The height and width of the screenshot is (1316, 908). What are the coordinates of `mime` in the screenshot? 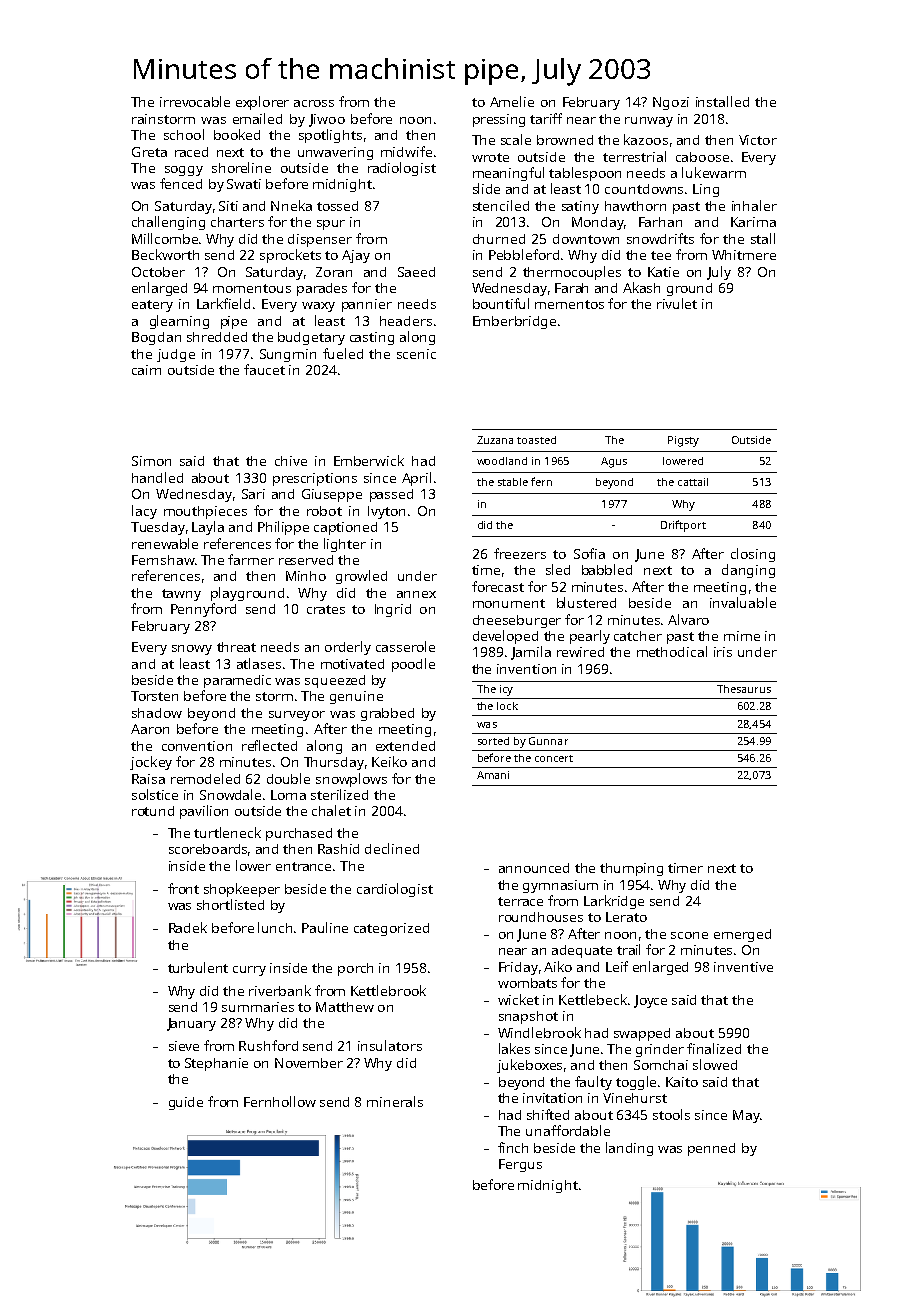 It's located at (742, 636).
